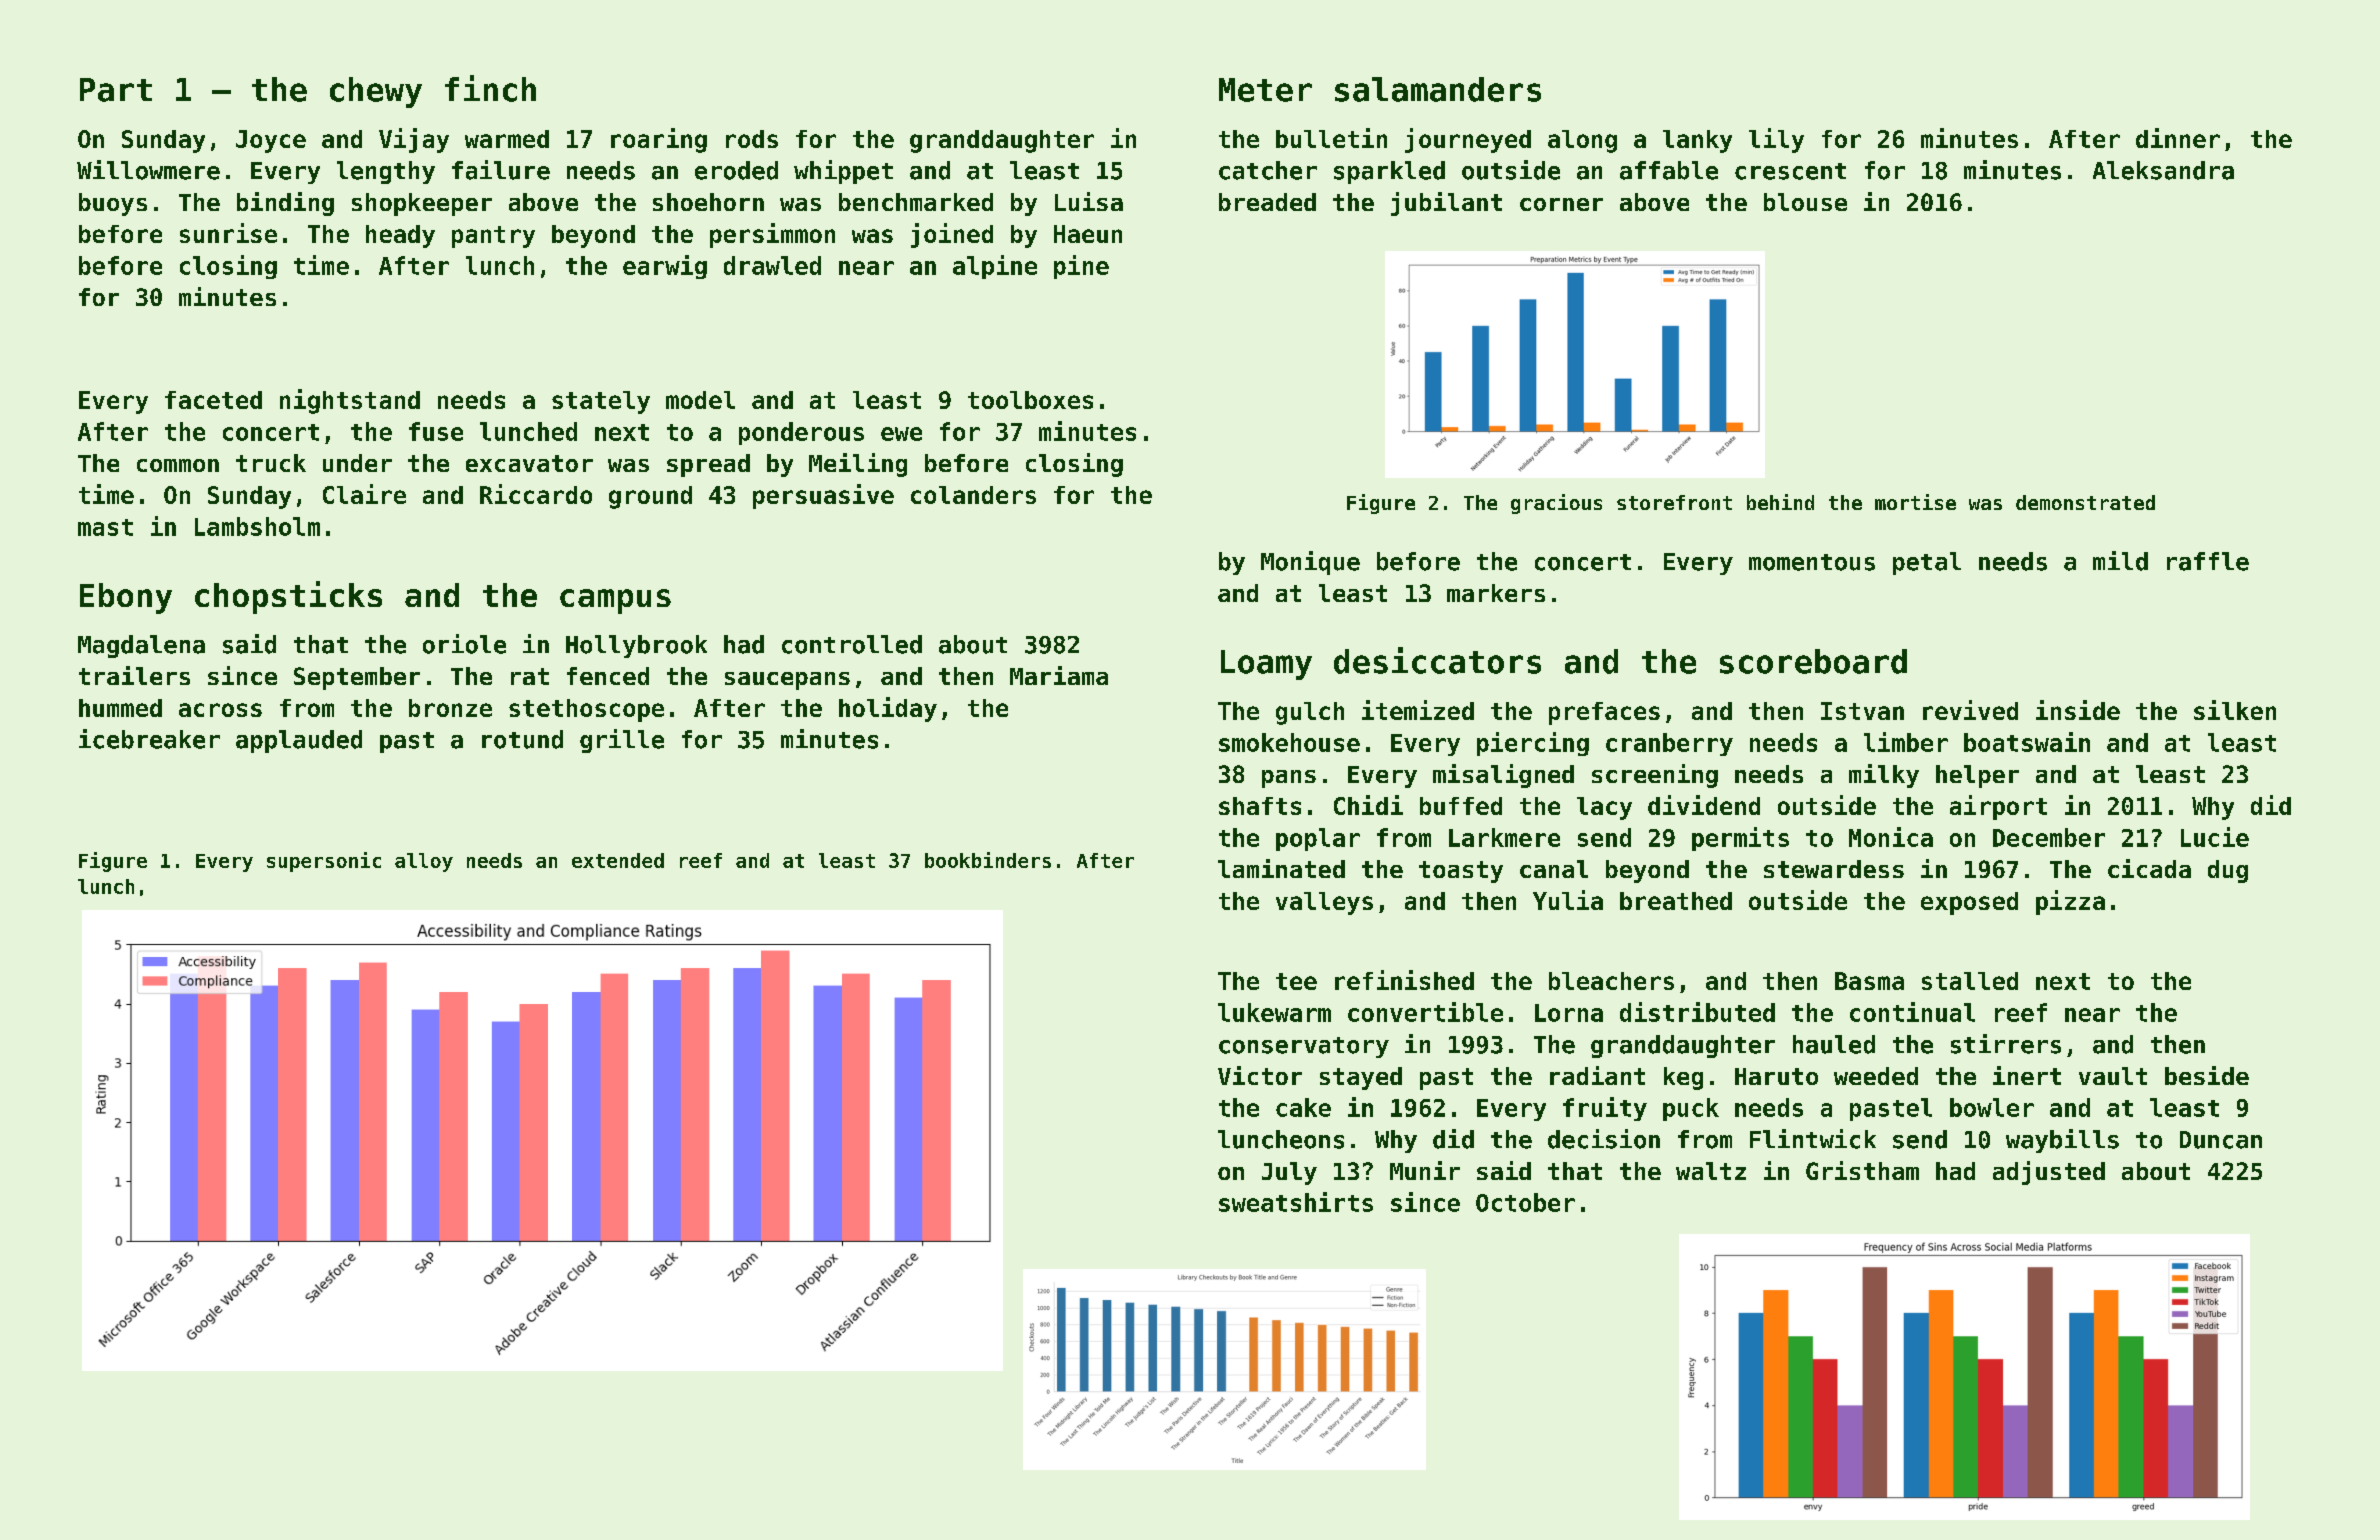 The height and width of the screenshot is (1540, 2380). What do you see at coordinates (490, 88) in the screenshot?
I see `finch` at bounding box center [490, 88].
